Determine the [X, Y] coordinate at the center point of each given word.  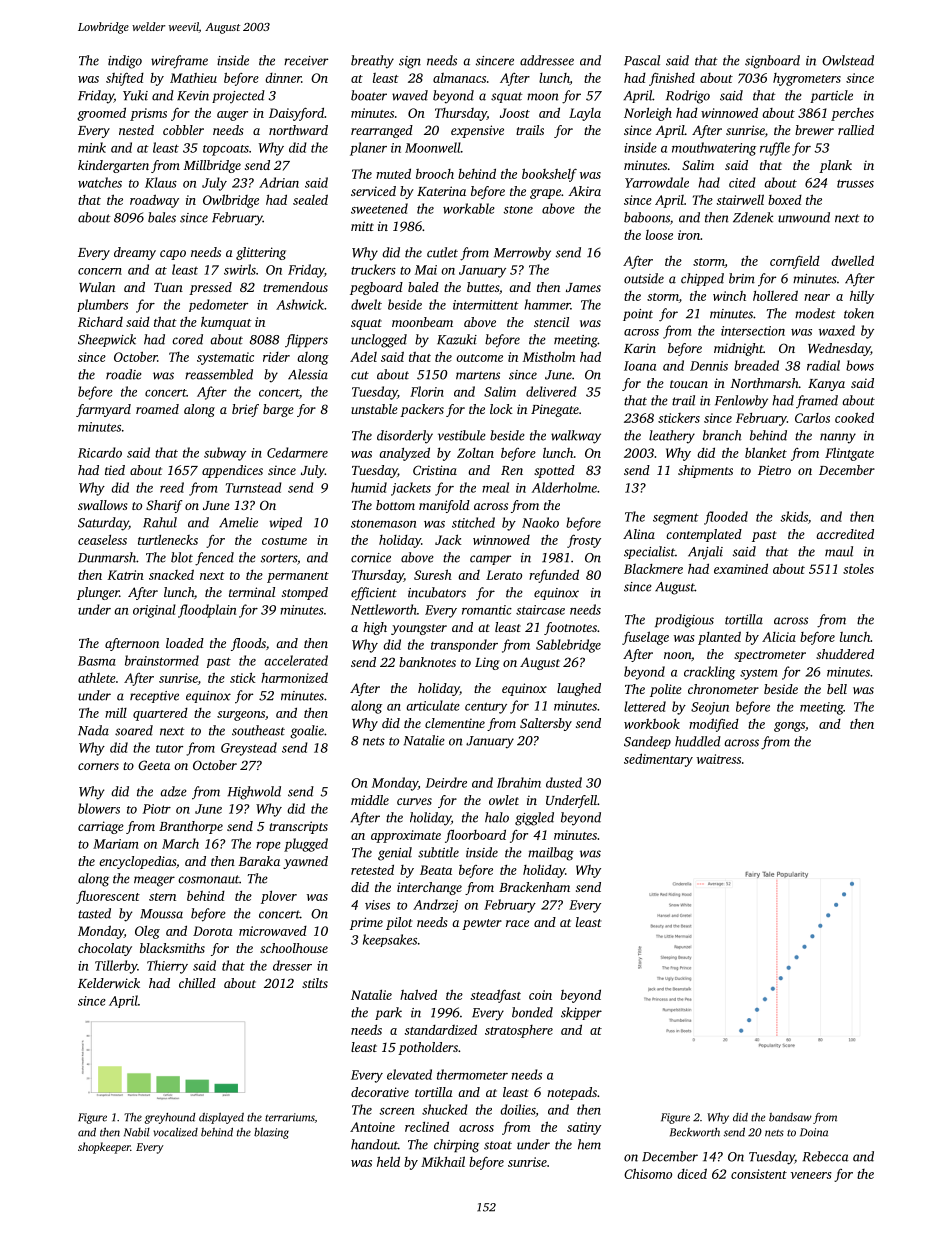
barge [278, 410]
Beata [436, 870]
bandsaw [790, 1117]
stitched [473, 522]
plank [835, 166]
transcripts [298, 827]
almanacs [459, 78]
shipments [705, 471]
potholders [428, 1048]
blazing [271, 1133]
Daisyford [296, 114]
